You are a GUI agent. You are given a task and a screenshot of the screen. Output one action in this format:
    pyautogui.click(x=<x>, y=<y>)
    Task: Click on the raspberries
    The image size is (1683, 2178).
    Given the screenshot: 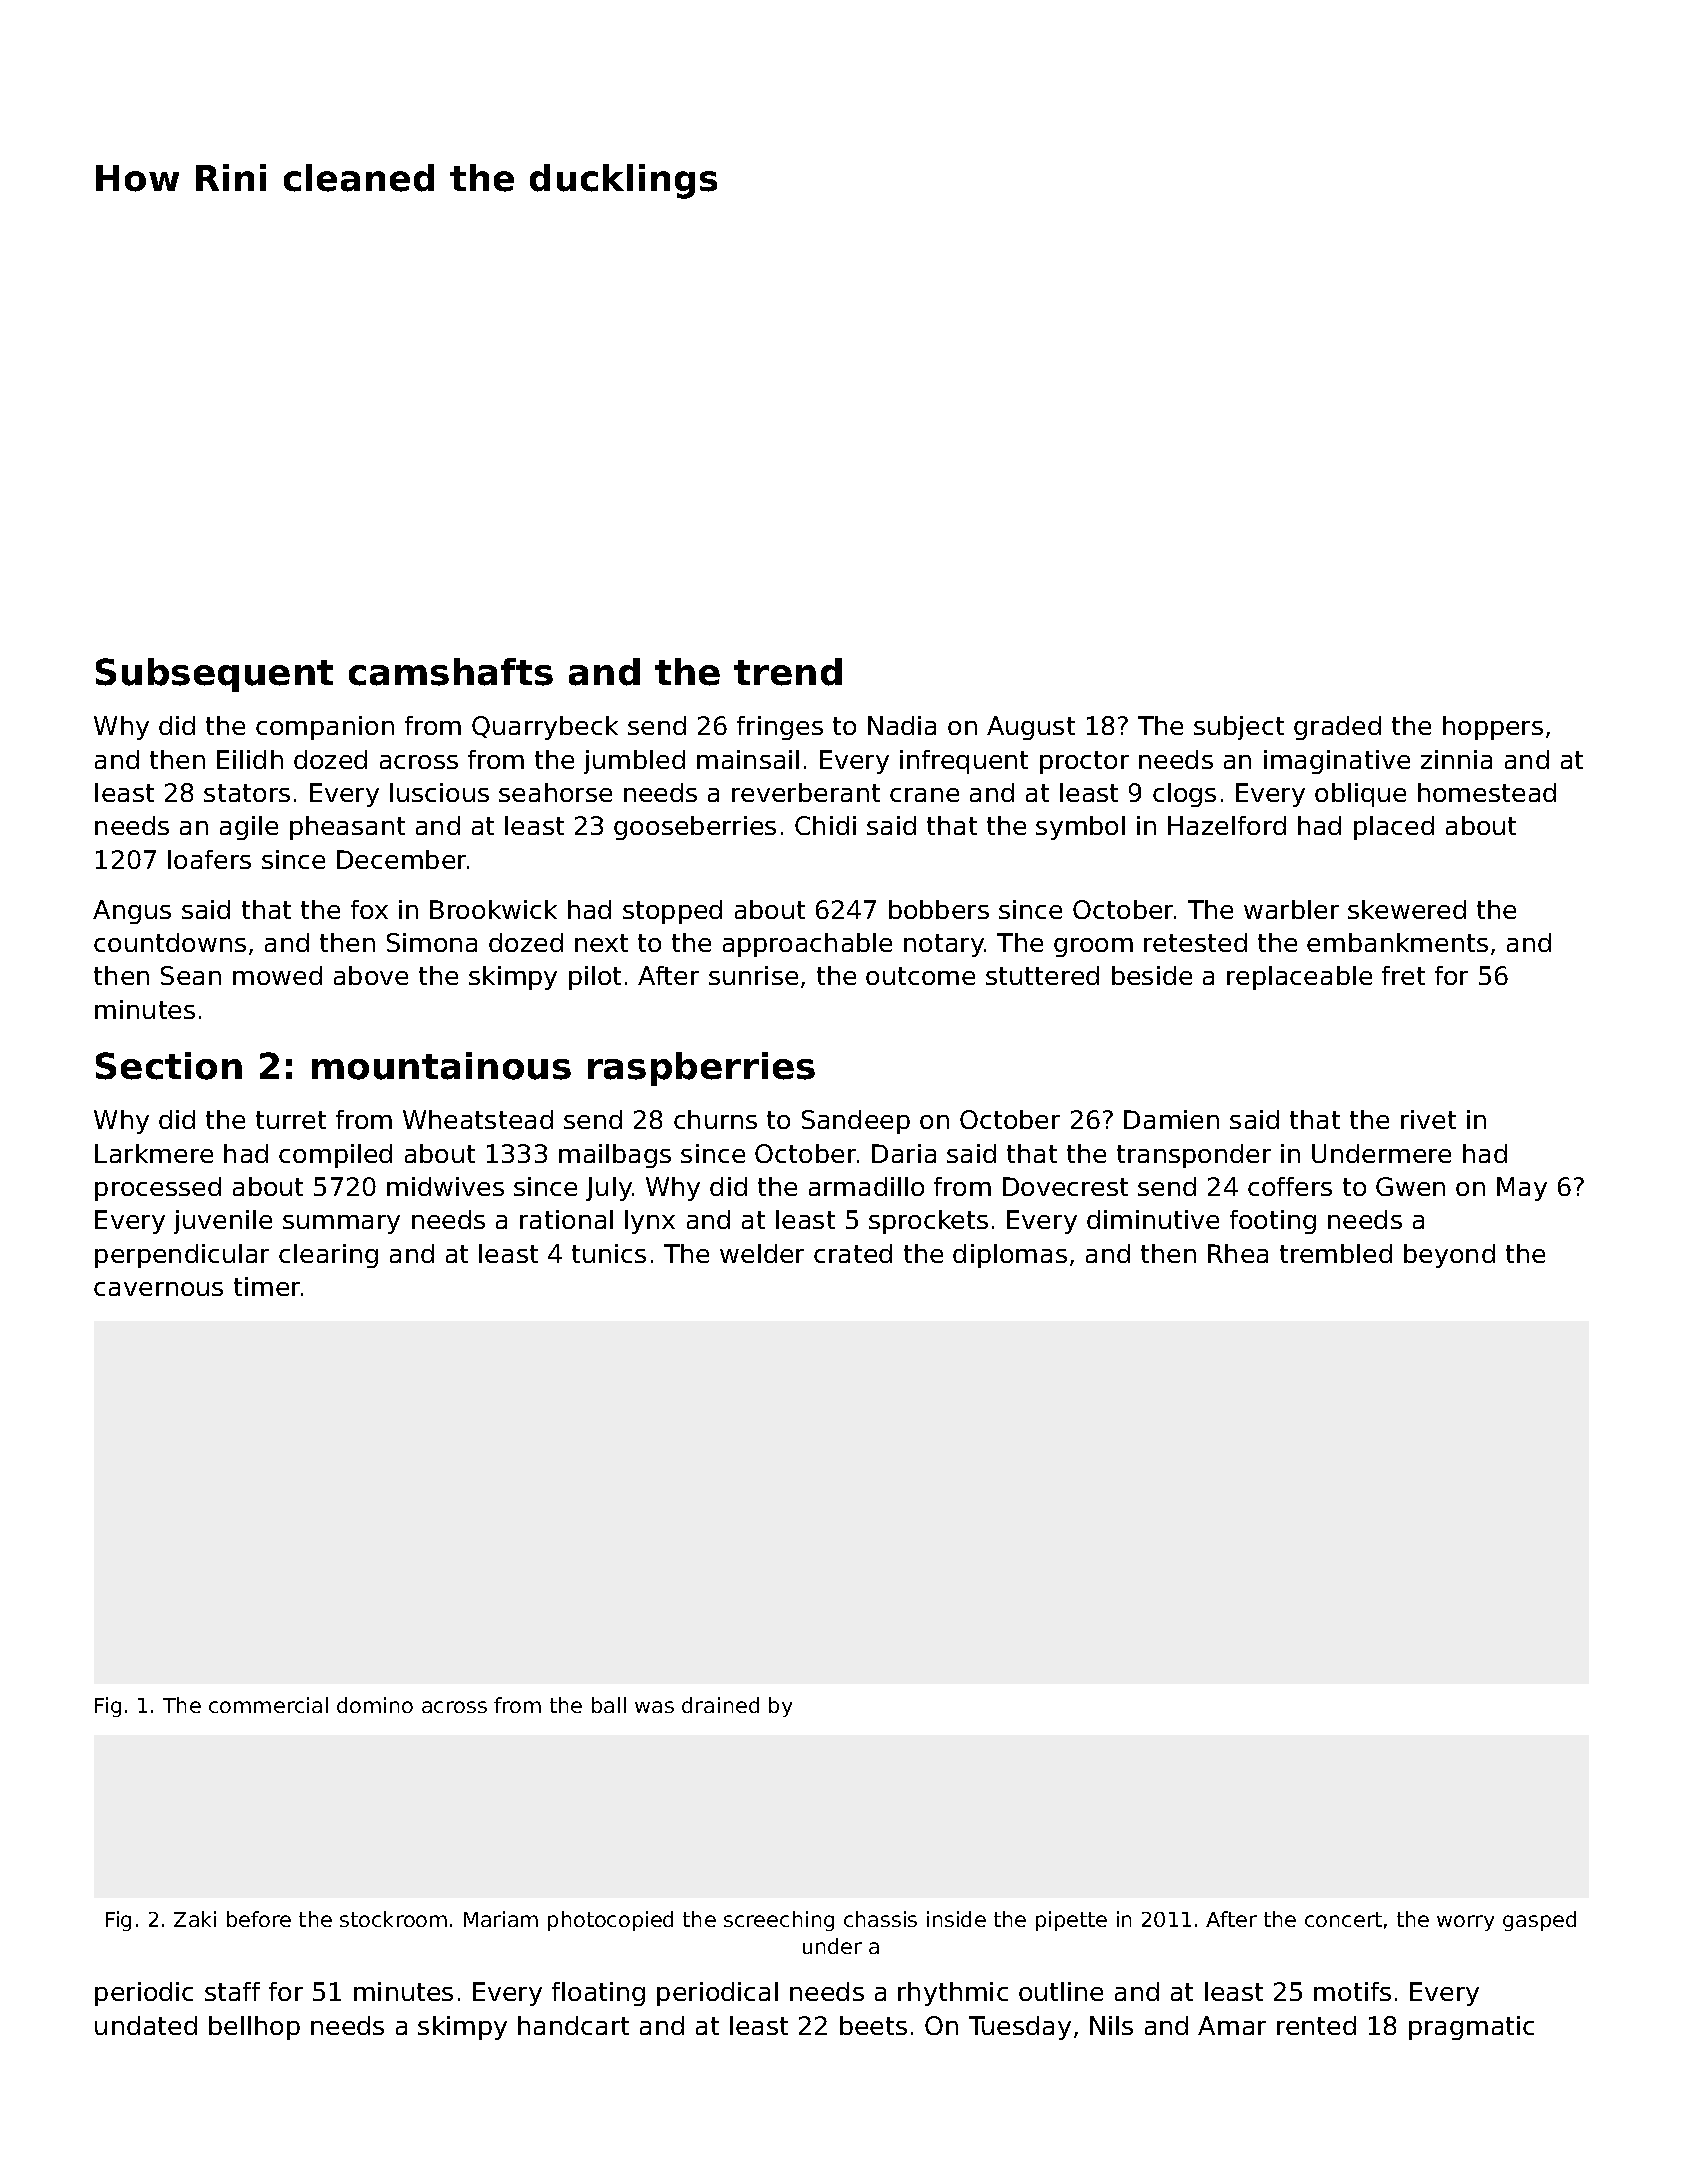 What is the action you would take?
    pyautogui.click(x=701, y=1069)
